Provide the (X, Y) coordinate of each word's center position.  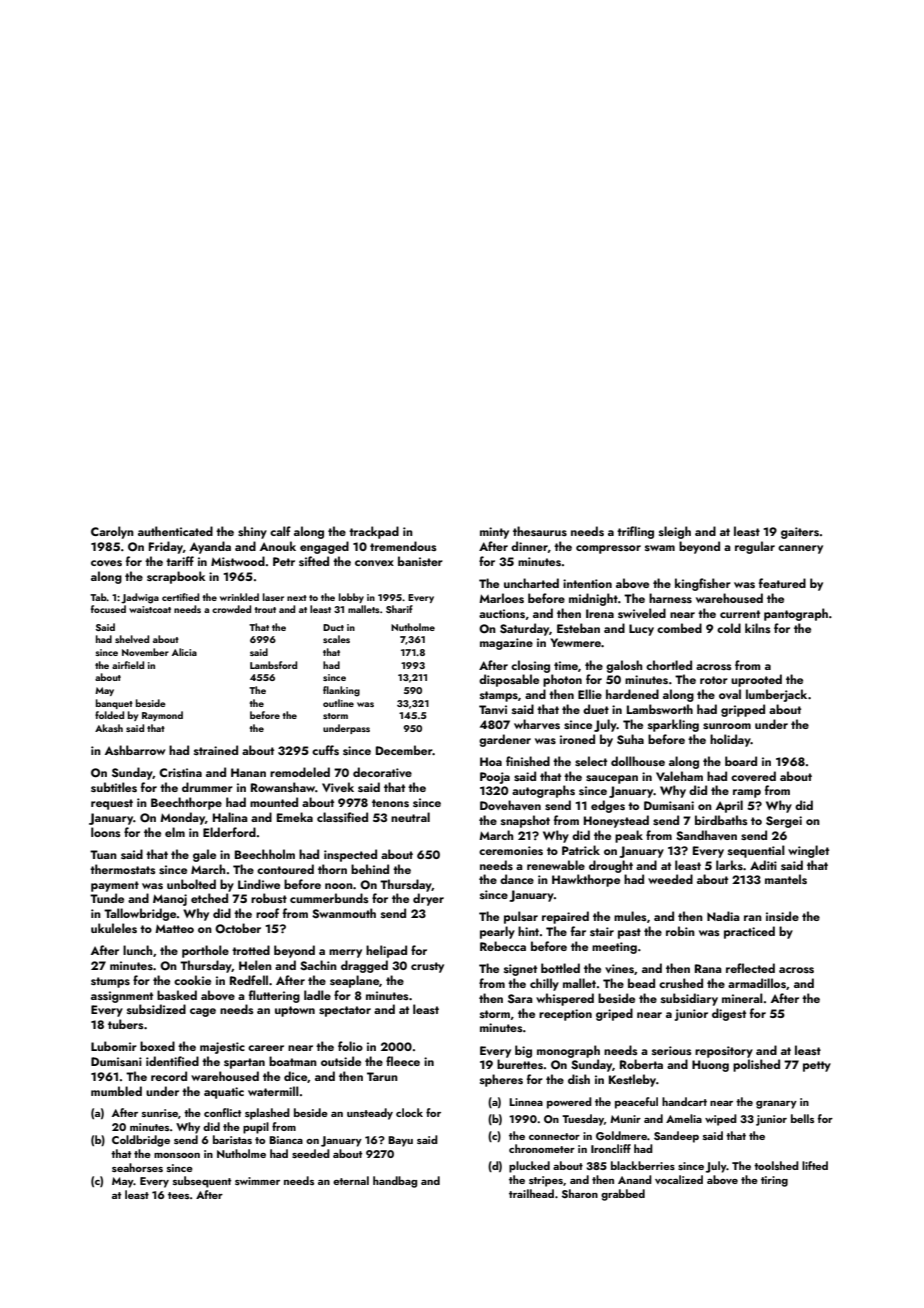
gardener (505, 740)
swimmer (257, 1181)
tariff (180, 561)
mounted (274, 802)
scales (336, 639)
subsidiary (689, 999)
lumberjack (776, 695)
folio (350, 1046)
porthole (205, 951)
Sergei (784, 822)
